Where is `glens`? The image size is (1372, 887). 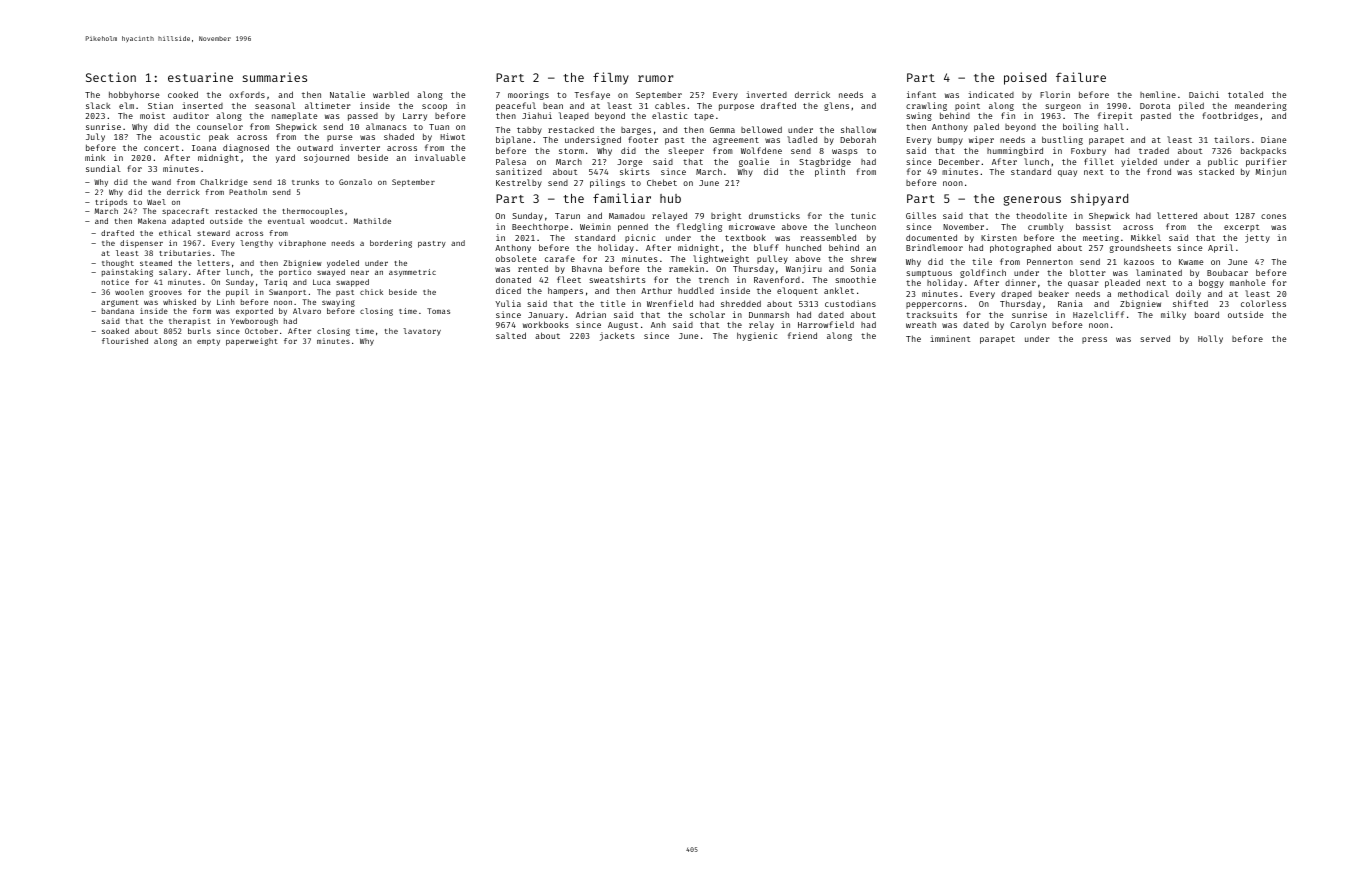 glens is located at coordinates (836, 106).
